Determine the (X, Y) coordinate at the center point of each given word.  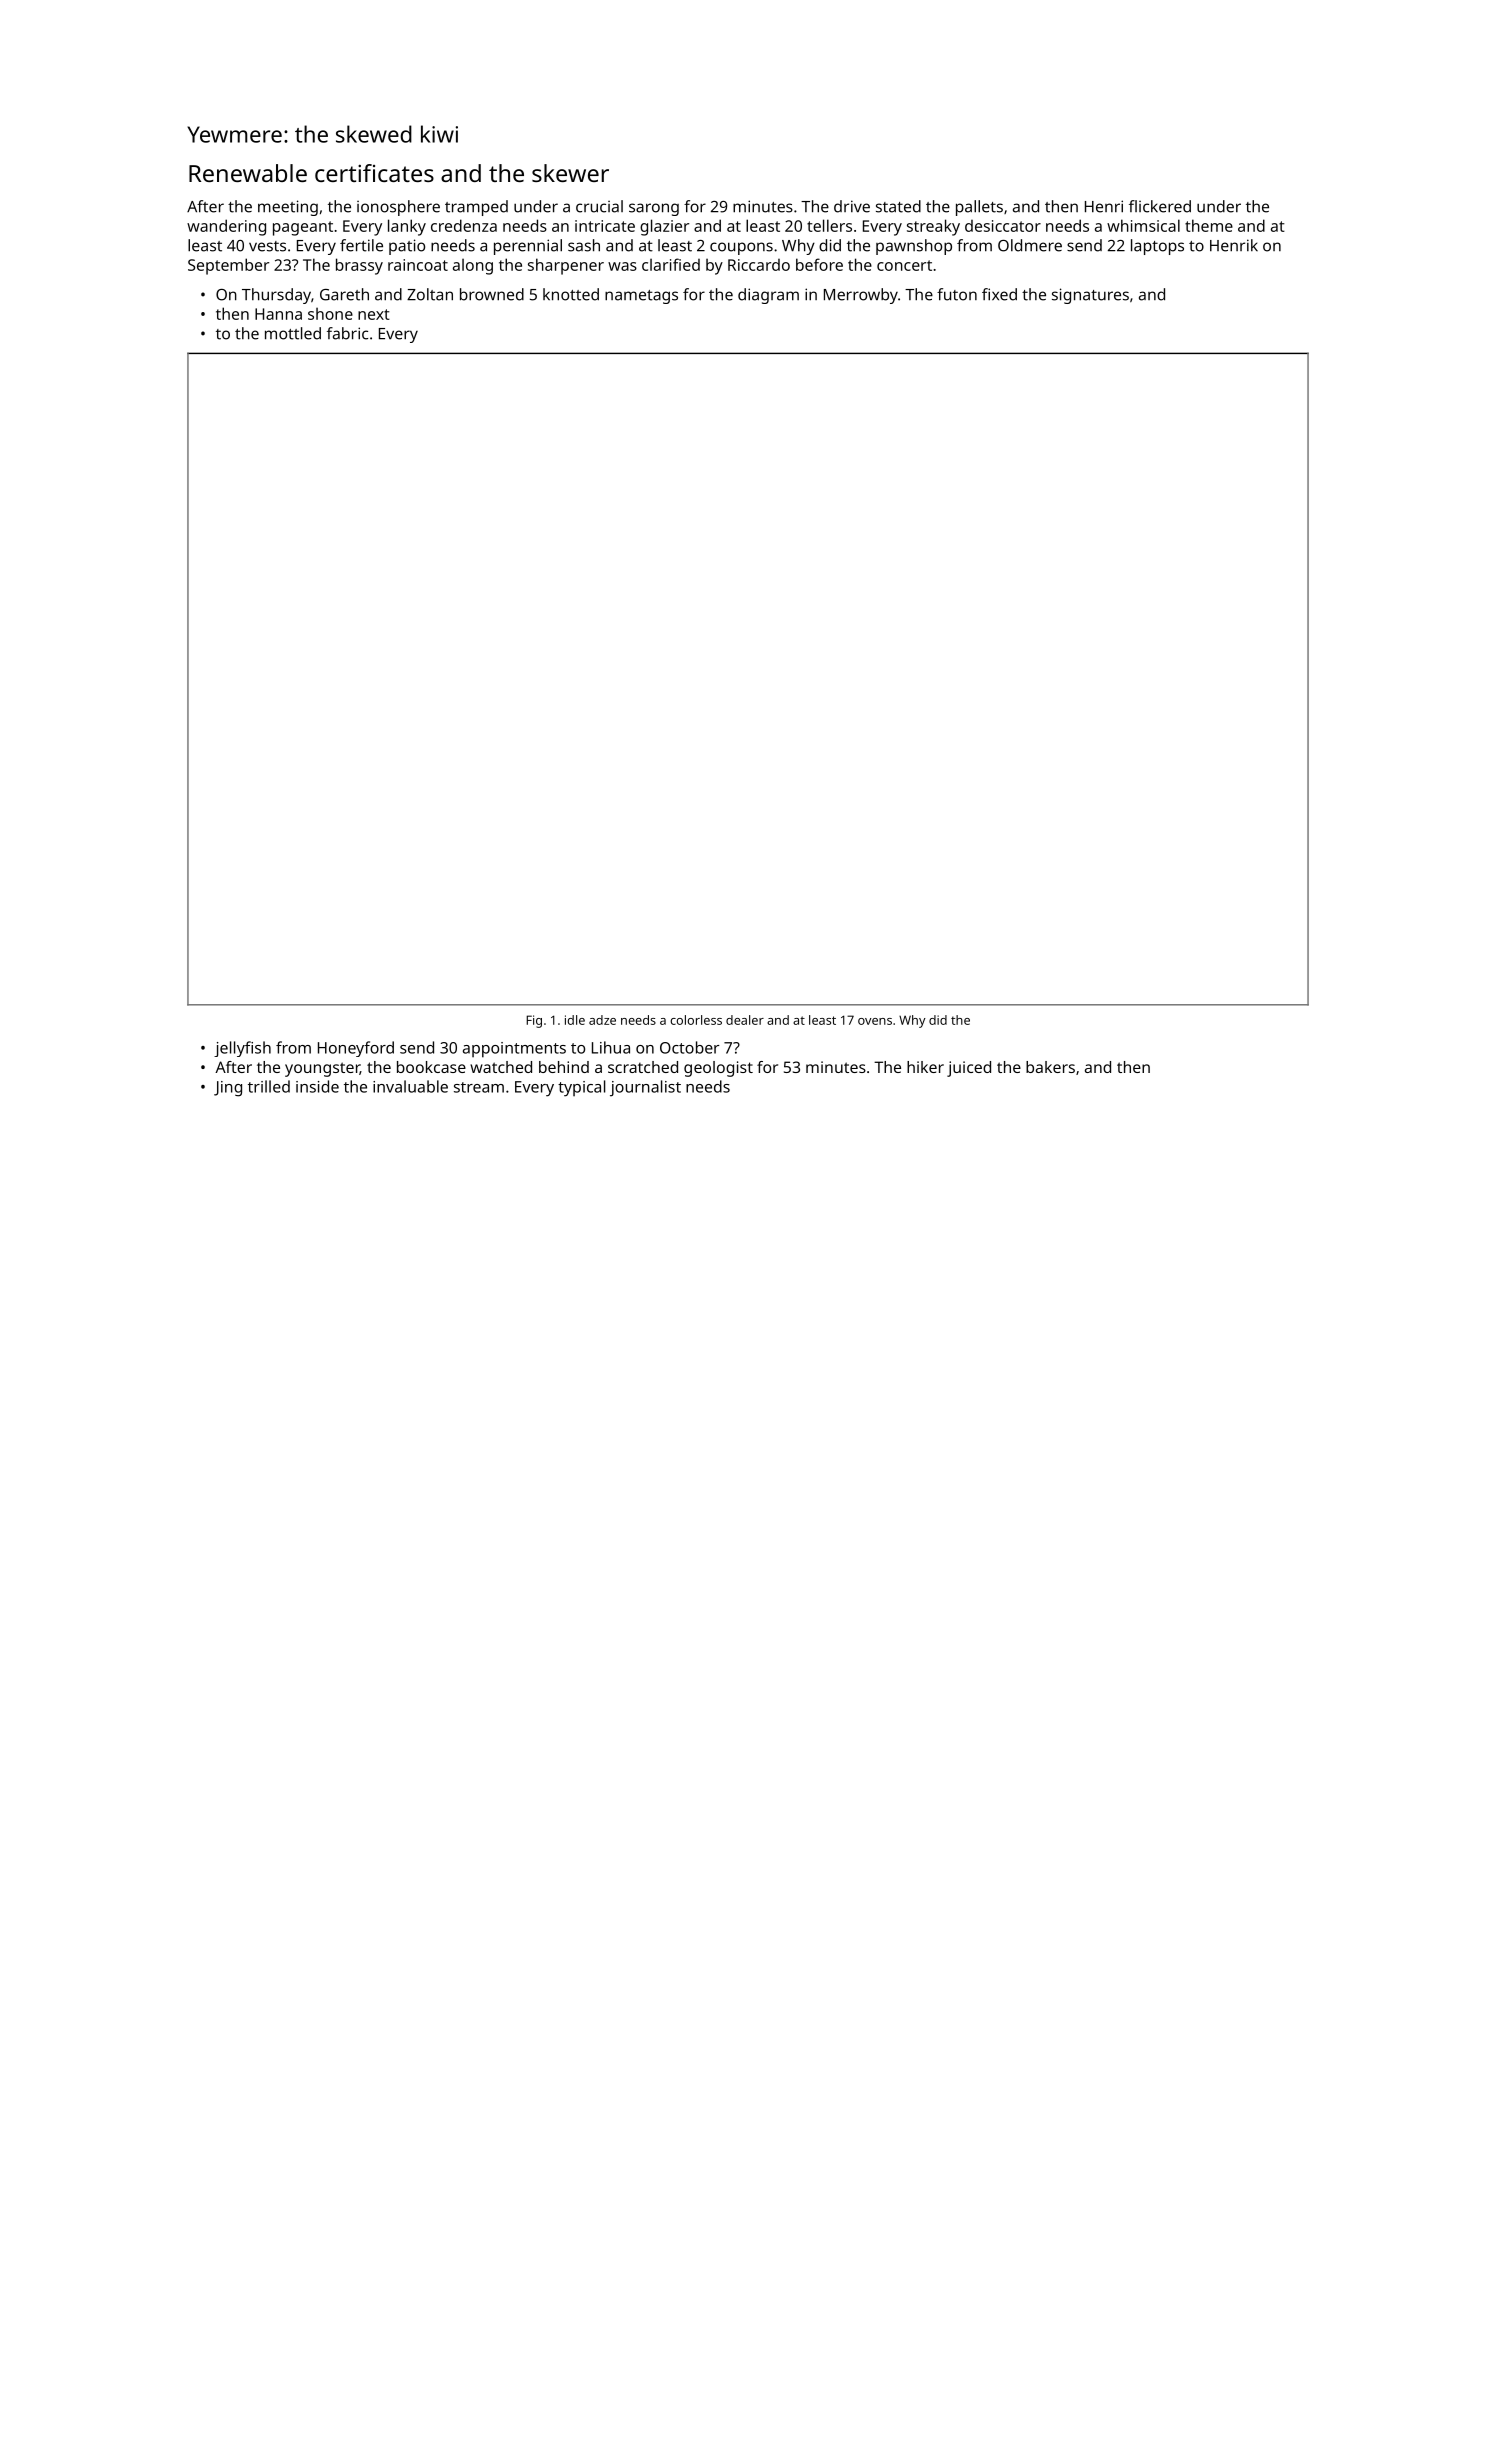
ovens (875, 1021)
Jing (228, 1089)
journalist (645, 1088)
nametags (641, 297)
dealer (745, 1020)
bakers (1050, 1067)
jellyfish (242, 1049)
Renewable (248, 173)
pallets (979, 208)
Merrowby (861, 296)
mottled (293, 333)
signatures (1090, 296)
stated (898, 206)
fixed (999, 294)
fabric (347, 333)
